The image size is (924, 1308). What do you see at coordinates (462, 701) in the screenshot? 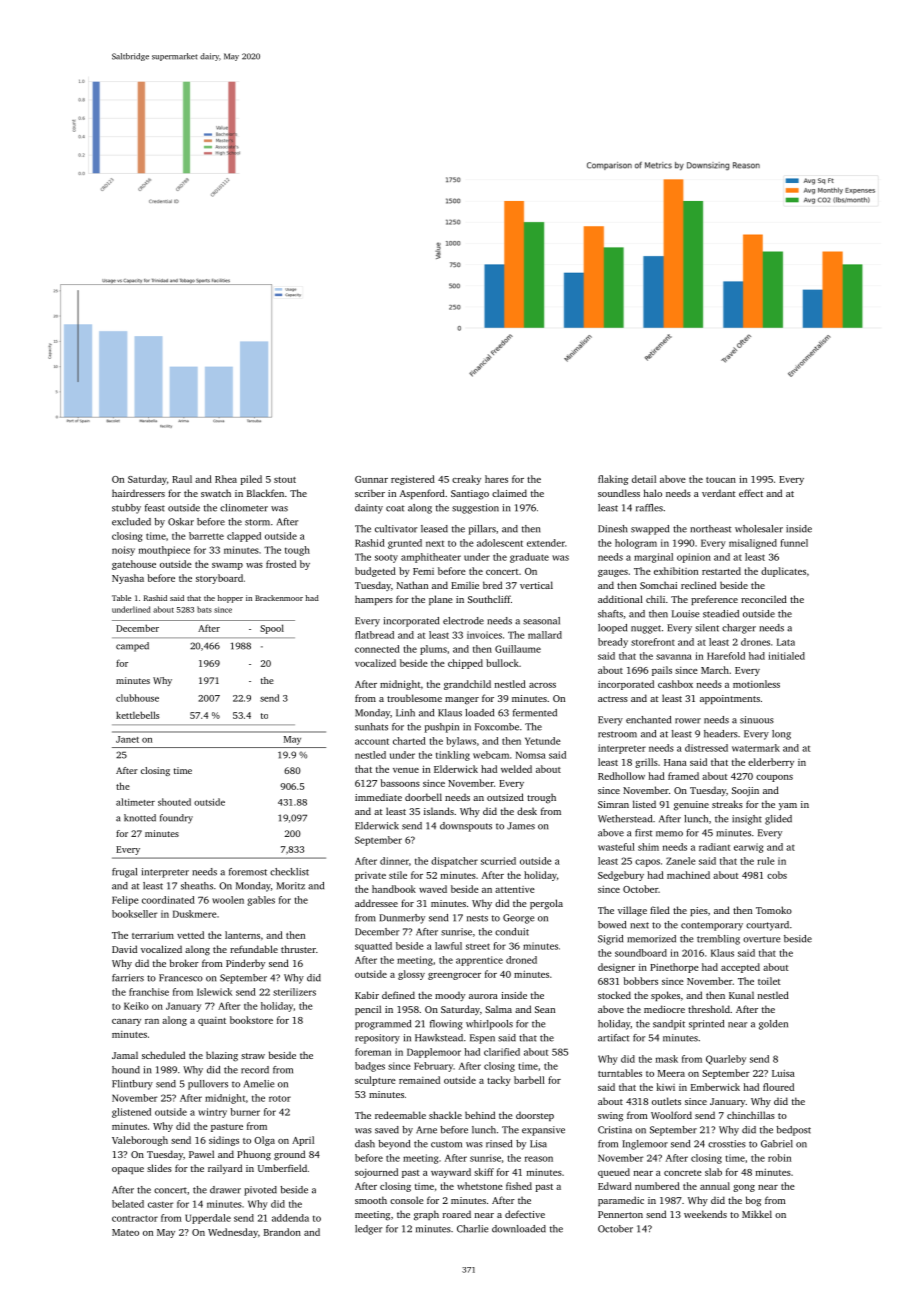
I see `manger` at bounding box center [462, 701].
